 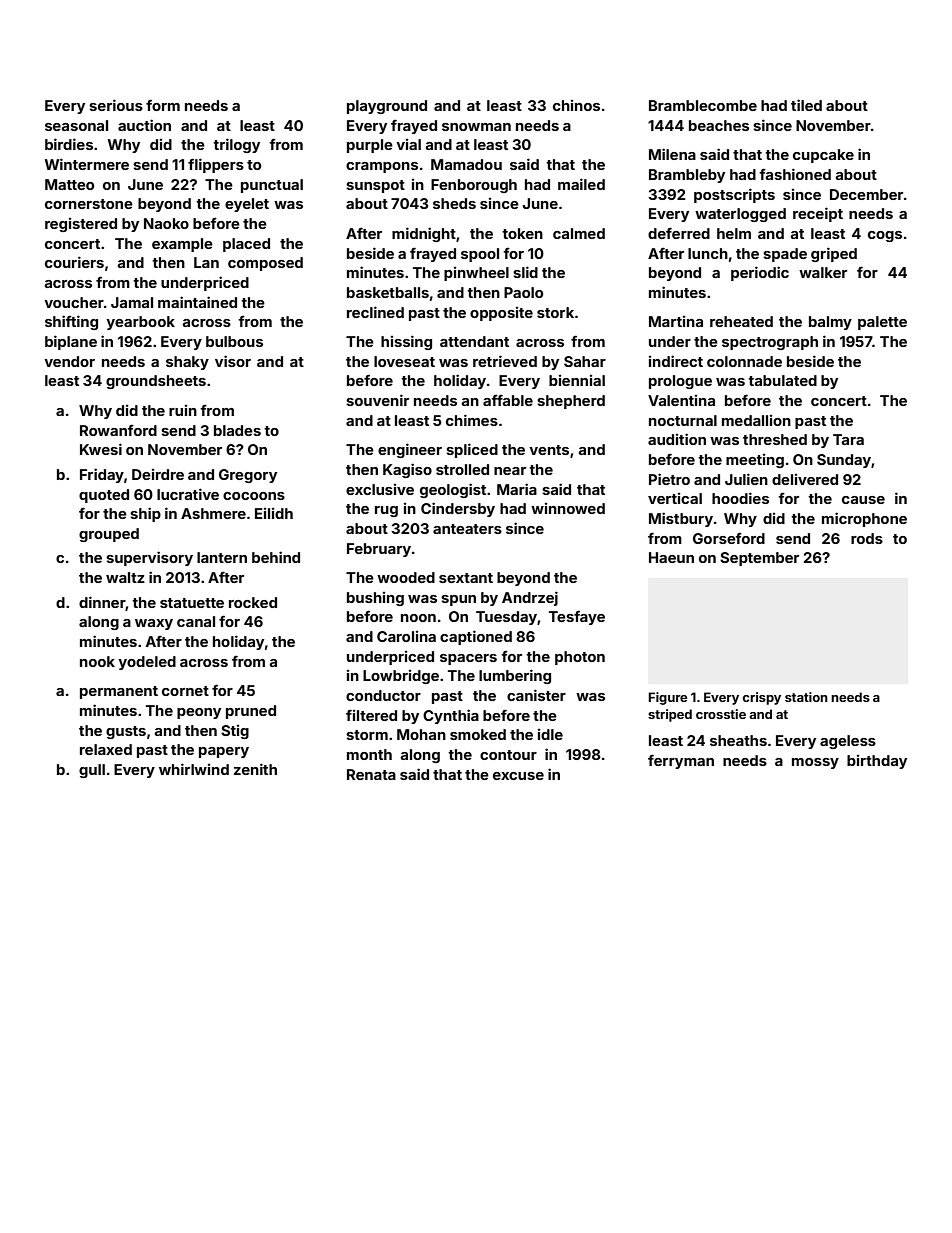 I want to click on crispy, so click(x=762, y=698).
